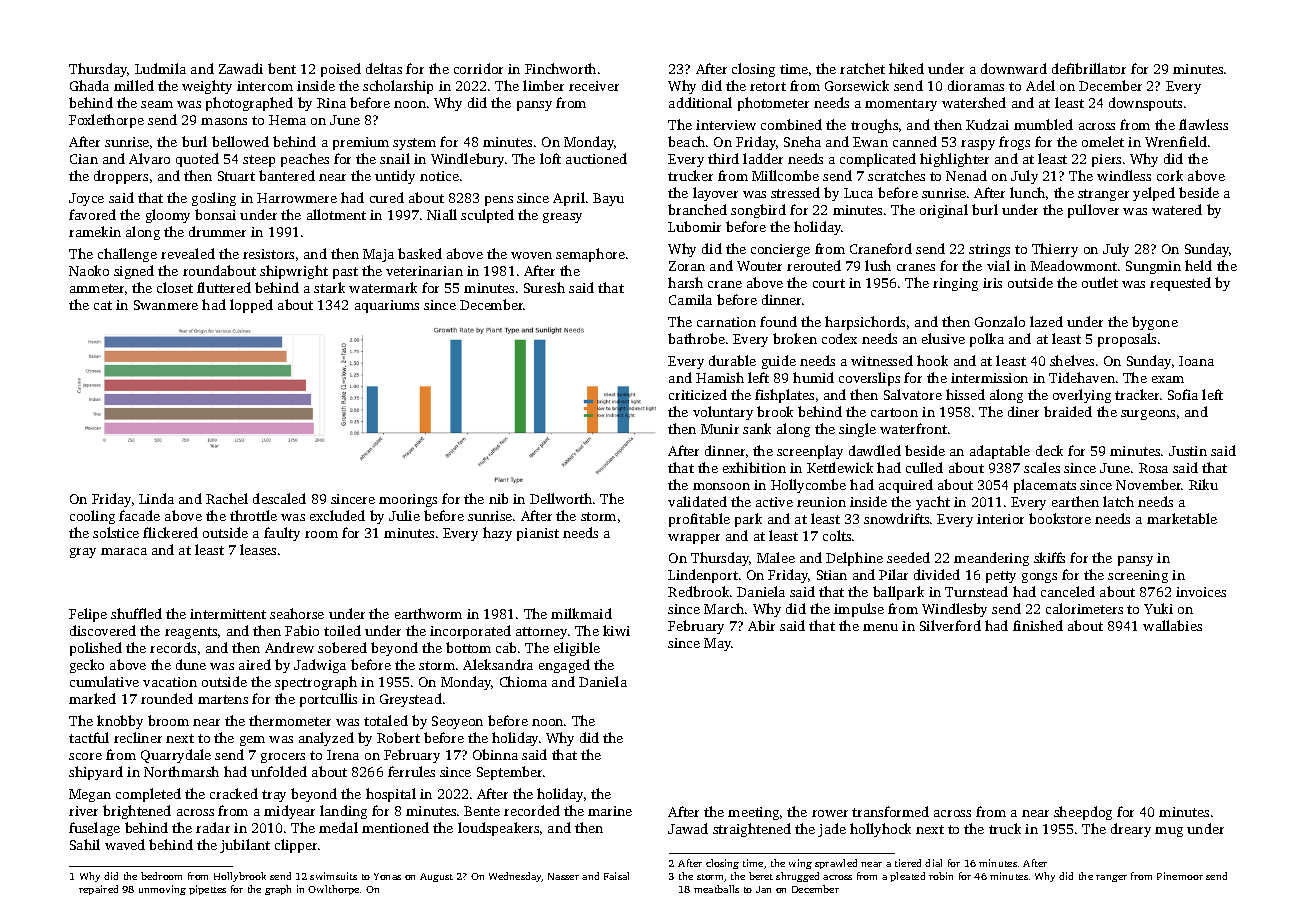 The image size is (1308, 924). Describe the element at coordinates (395, 827) in the page. I see `mentioned` at that location.
